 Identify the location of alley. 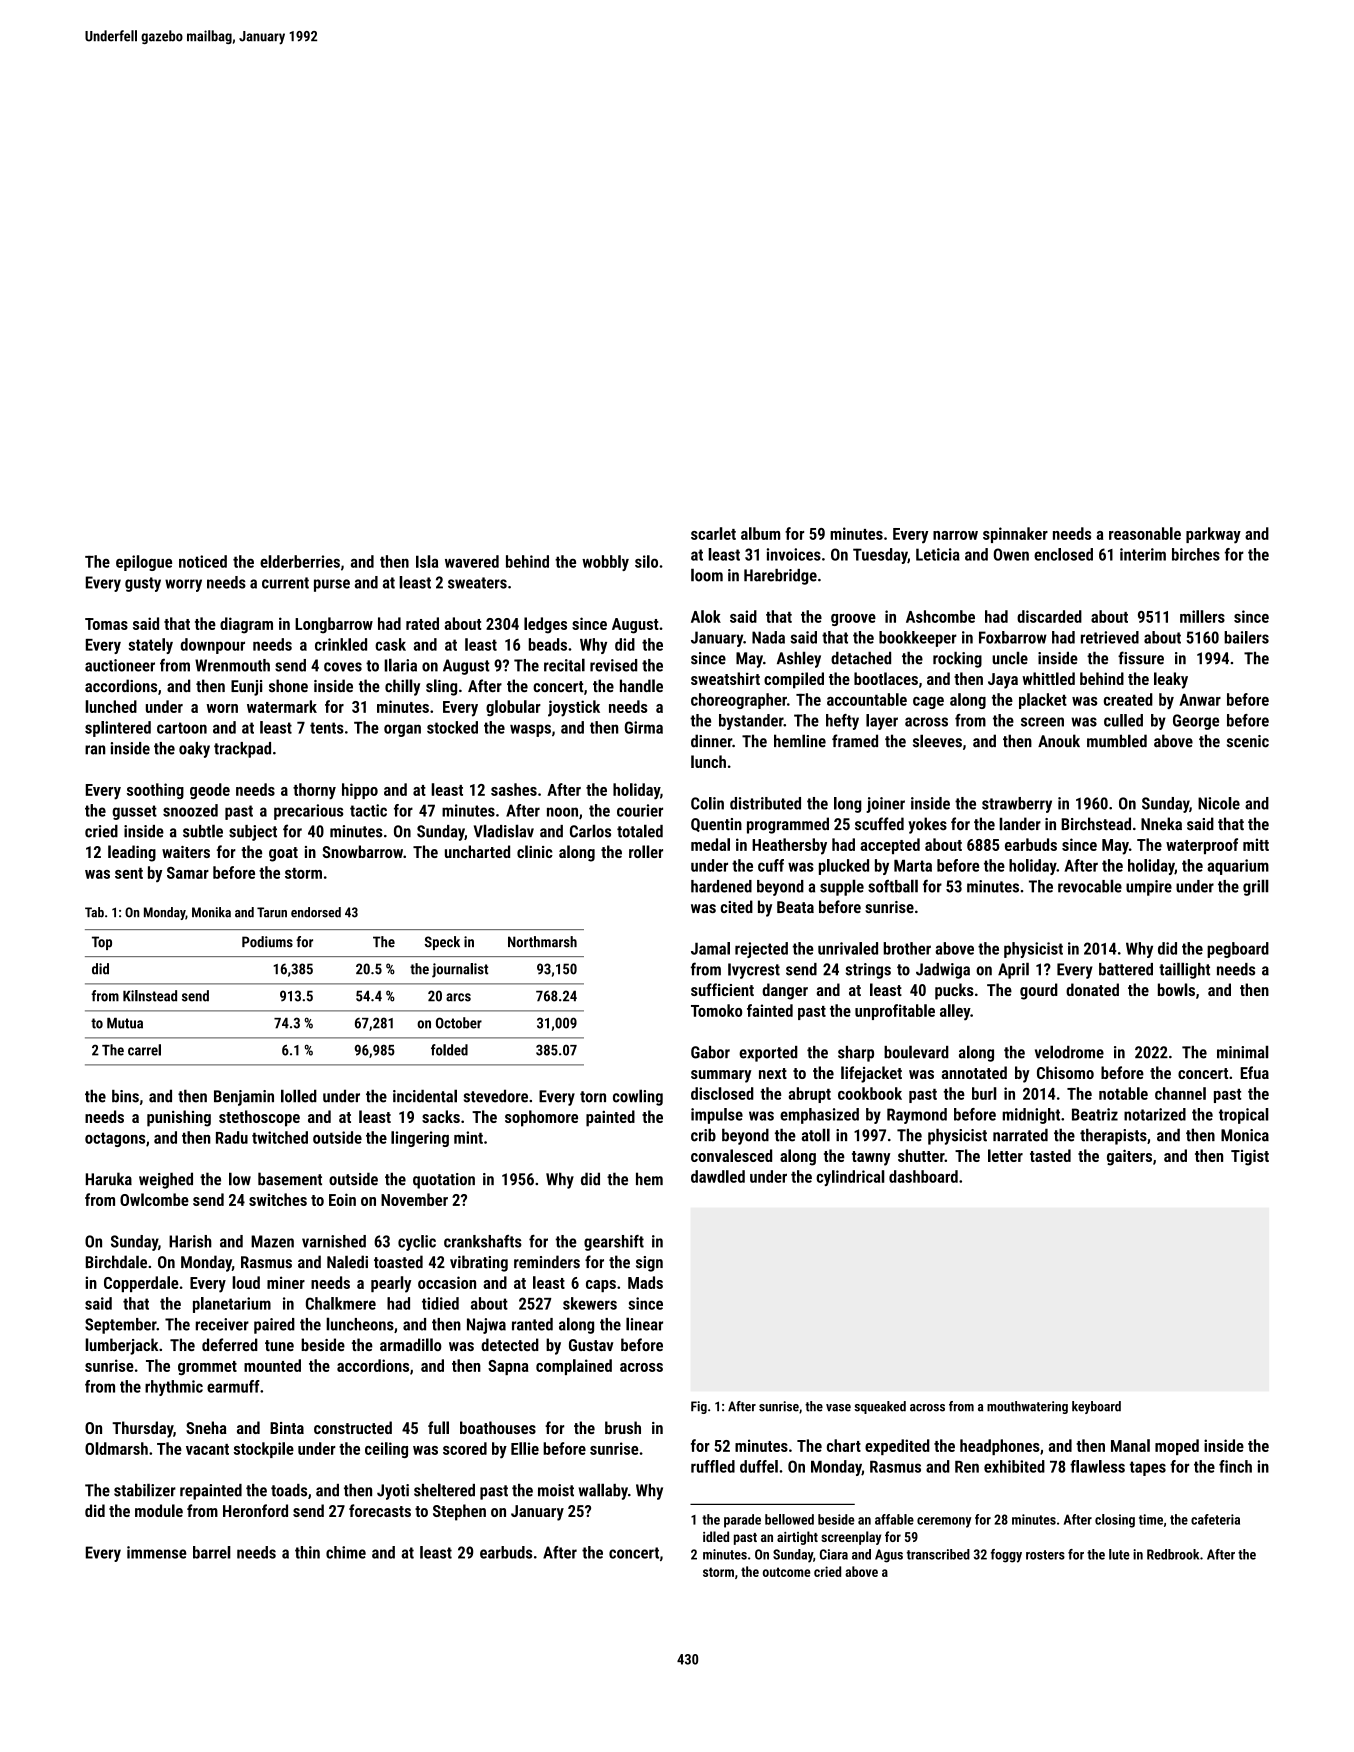
(955, 1012).
